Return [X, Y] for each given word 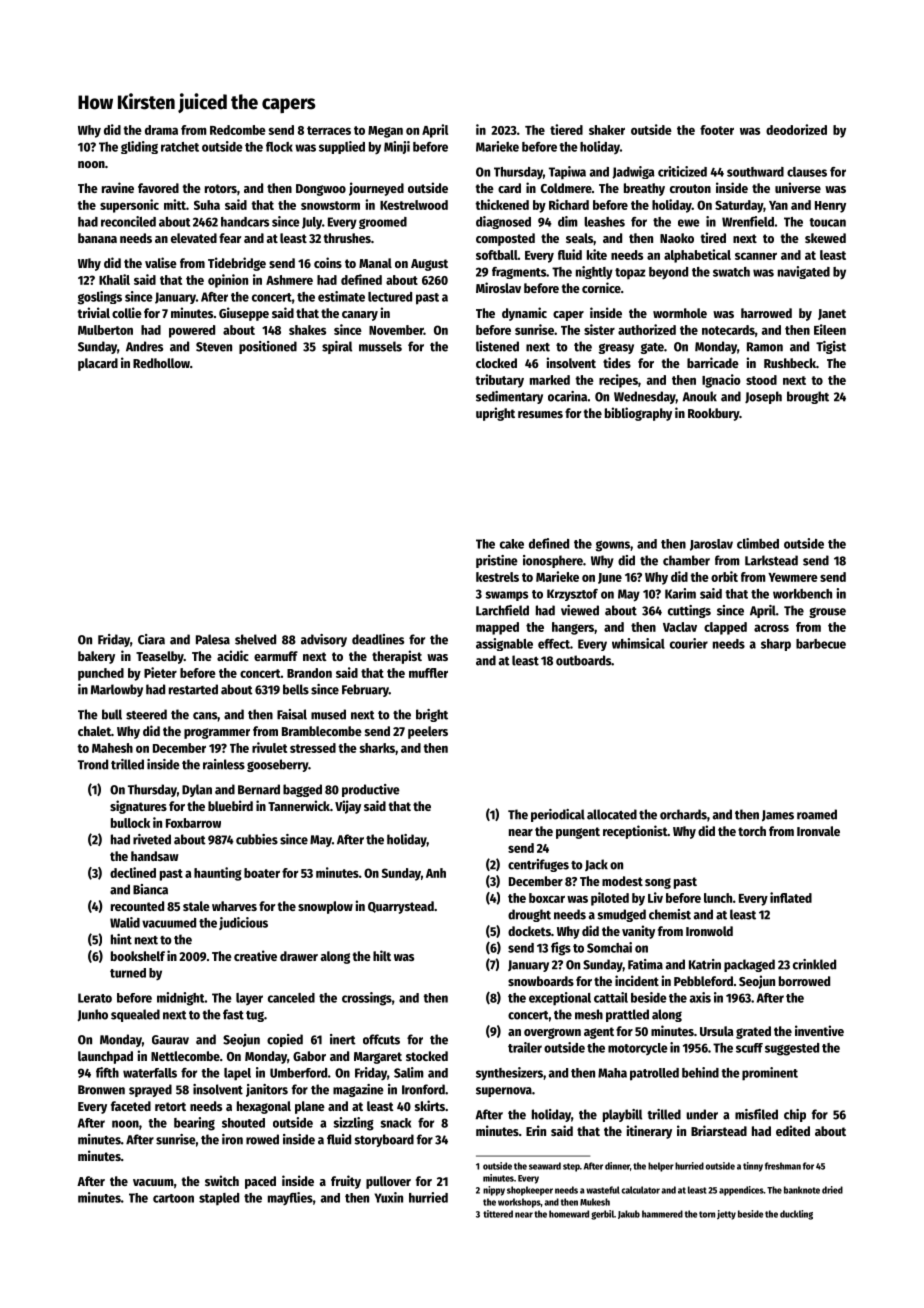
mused [328, 714]
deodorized [796, 129]
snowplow [325, 907]
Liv [655, 897]
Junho [92, 1015]
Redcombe [238, 130]
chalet [94, 731]
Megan [385, 132]
